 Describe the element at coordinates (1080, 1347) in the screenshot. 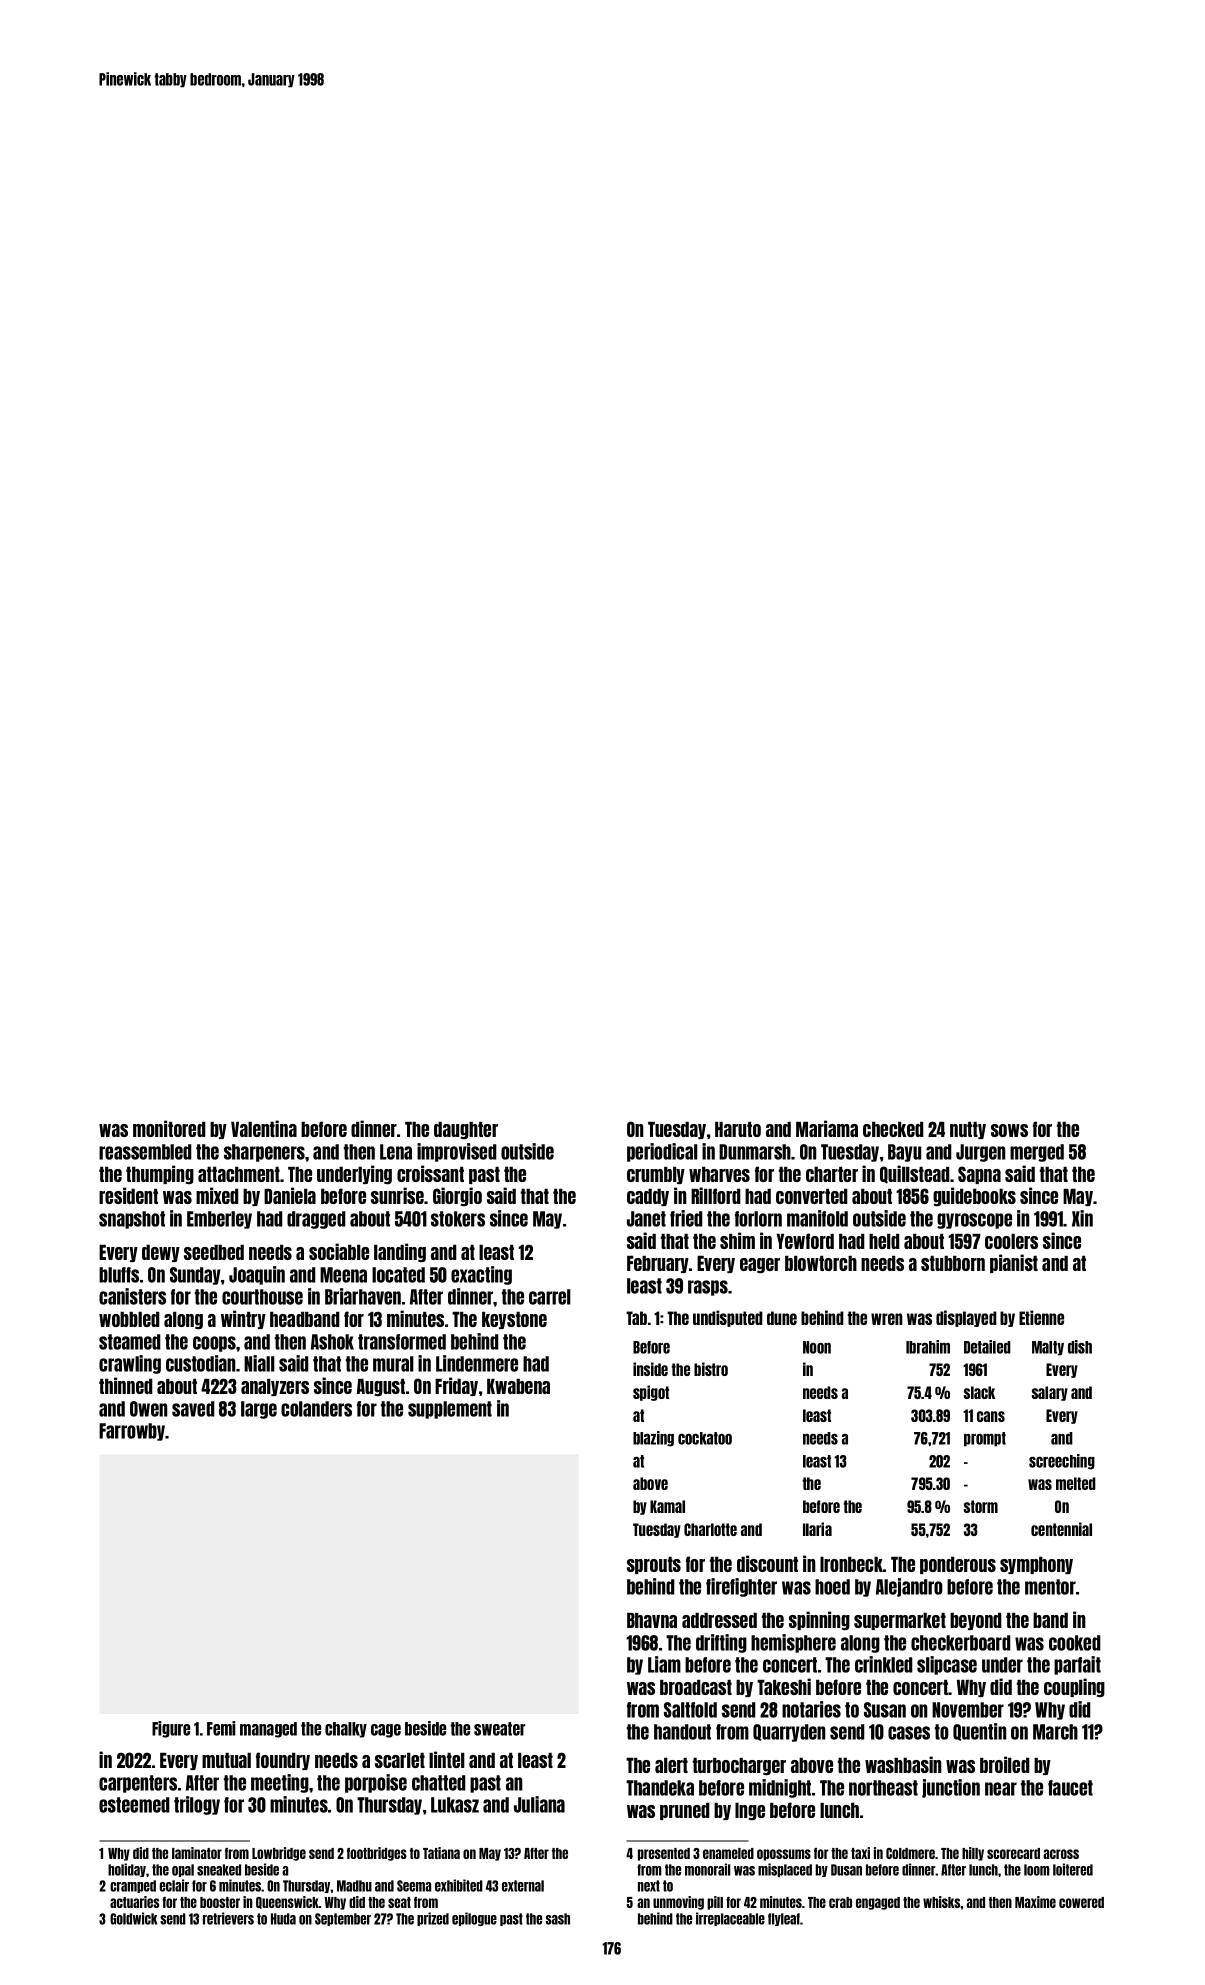

I see `dish` at that location.
